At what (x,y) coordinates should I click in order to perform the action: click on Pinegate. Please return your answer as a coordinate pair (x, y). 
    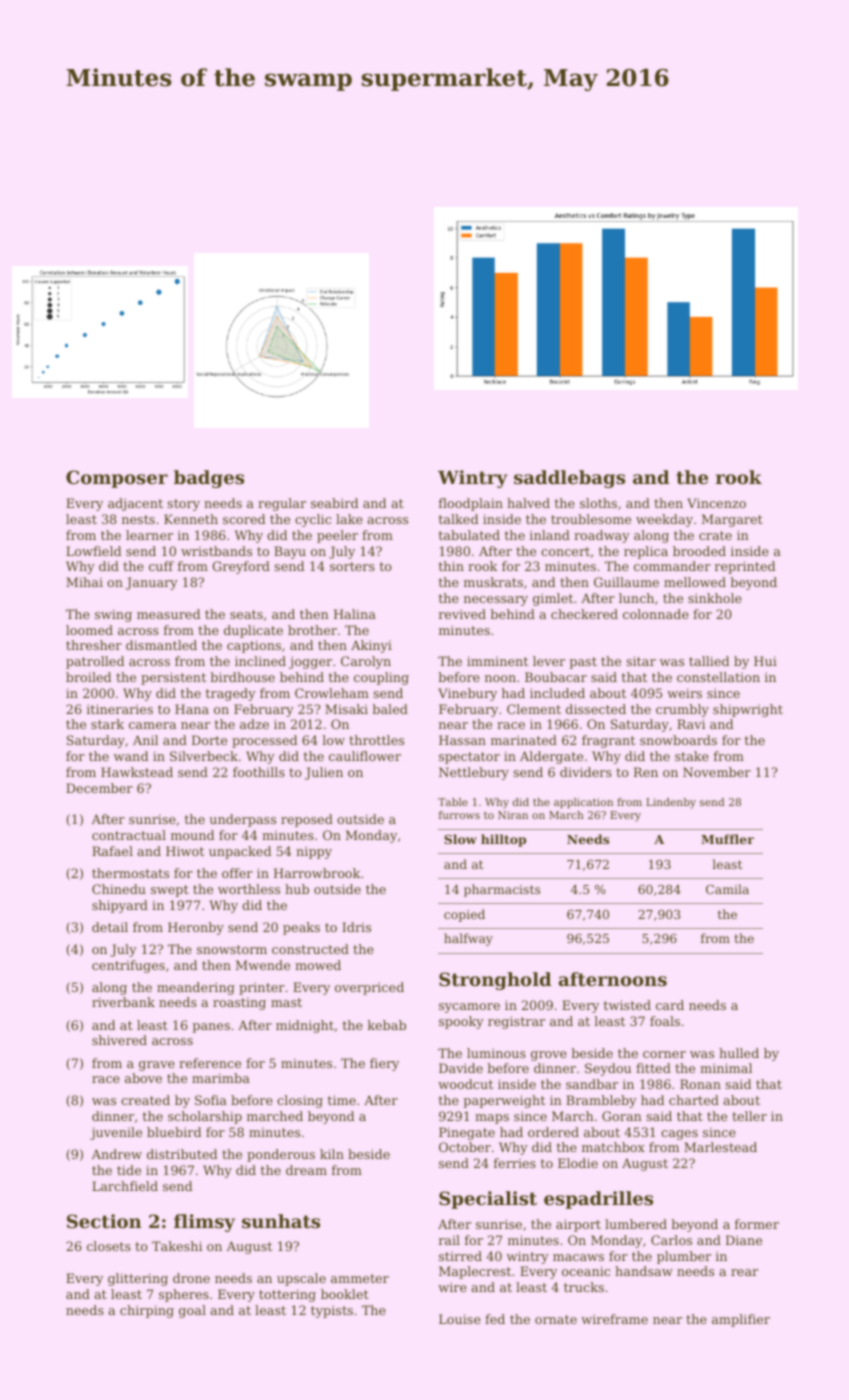
    Looking at the image, I should click on (467, 1133).
